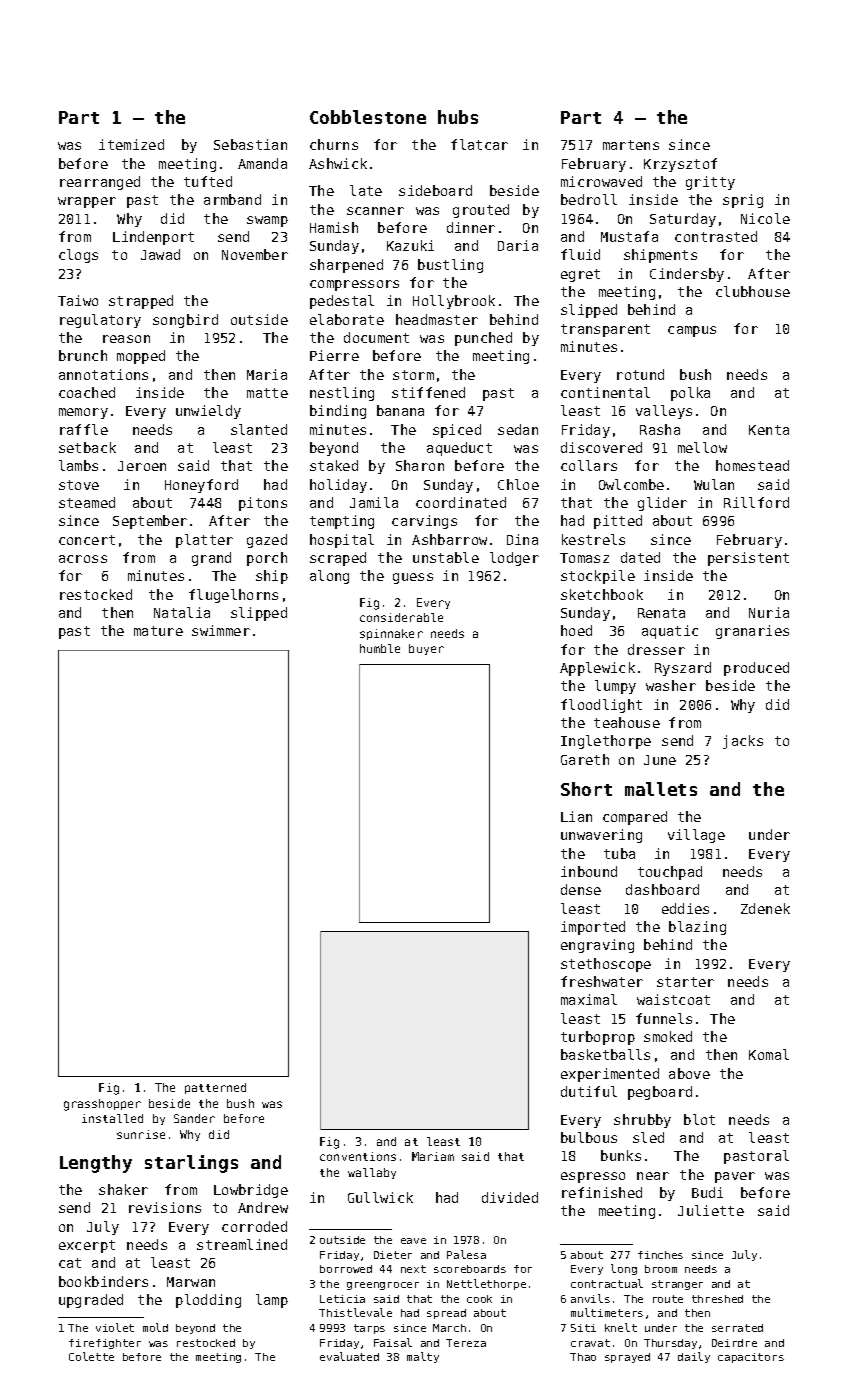 The height and width of the screenshot is (1400, 849). I want to click on Saturday, so click(683, 220).
